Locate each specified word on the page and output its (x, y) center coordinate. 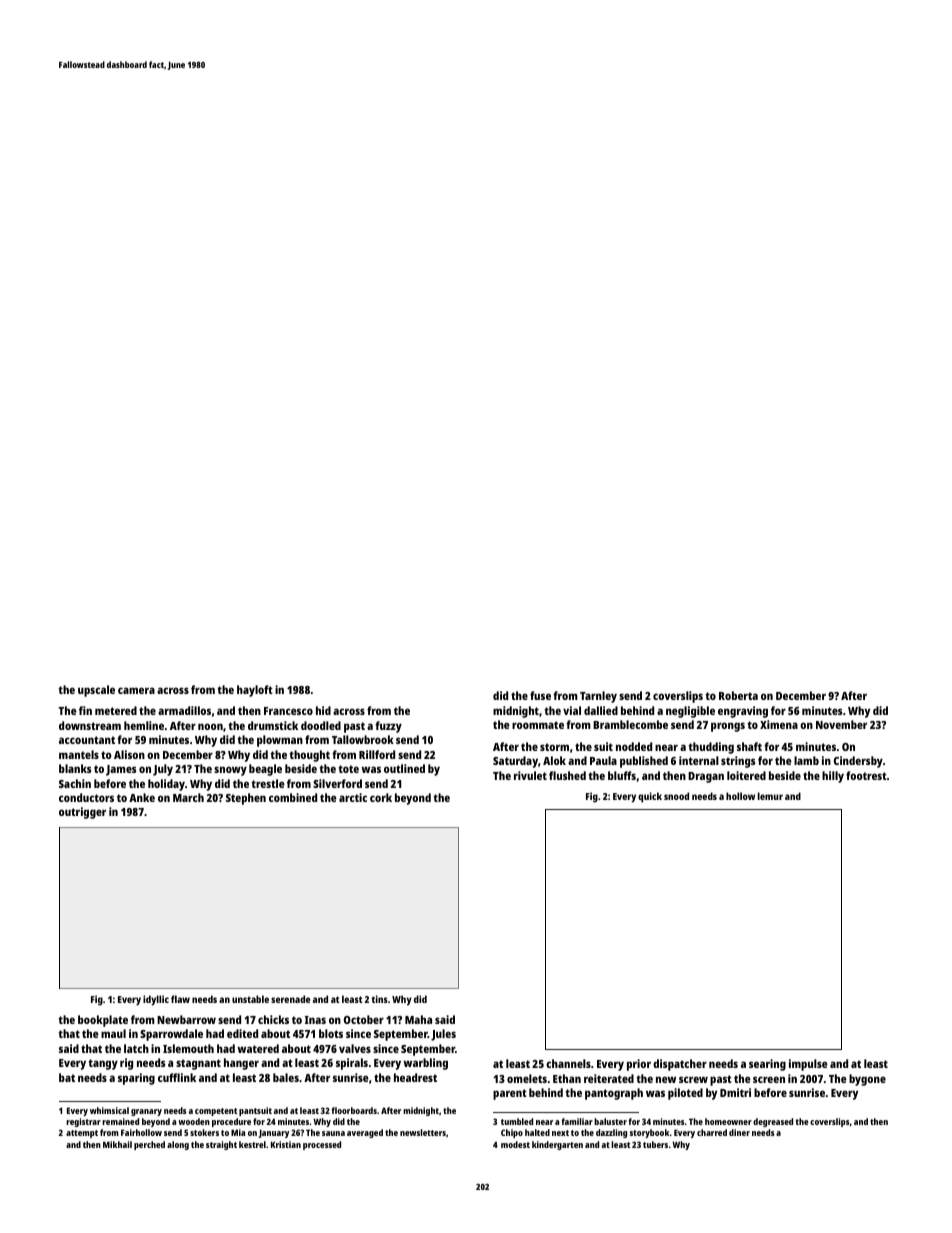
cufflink (177, 1077)
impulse (808, 1065)
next (560, 1133)
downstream (90, 725)
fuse (540, 695)
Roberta (738, 695)
